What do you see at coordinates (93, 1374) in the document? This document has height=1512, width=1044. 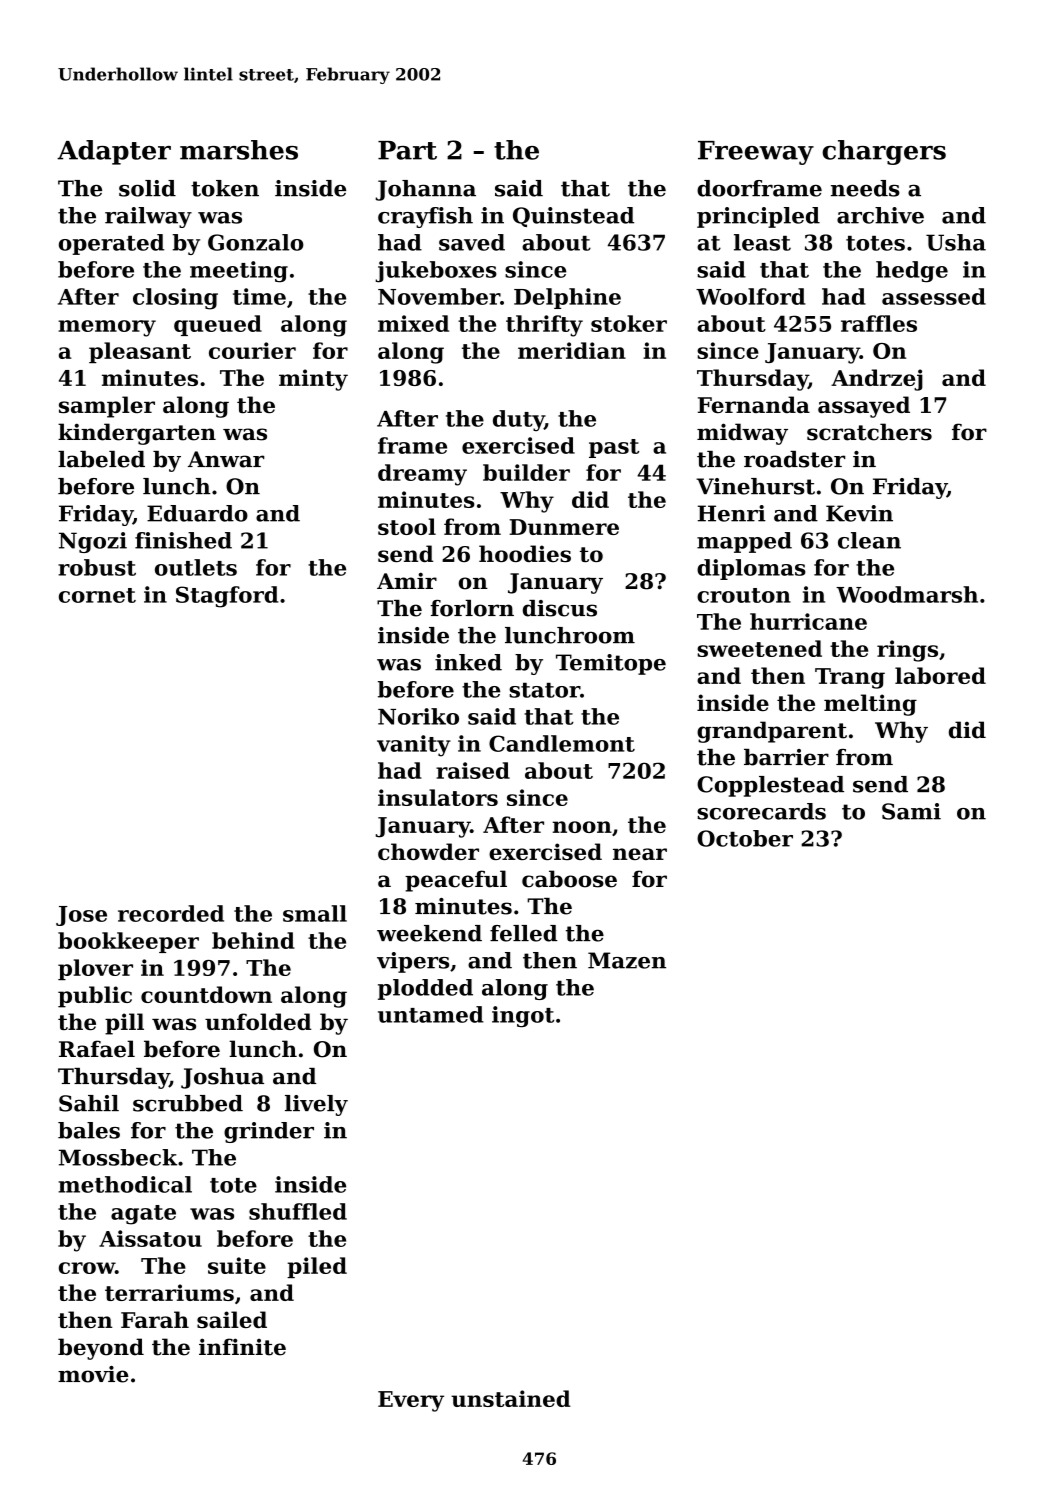 I see `movie` at bounding box center [93, 1374].
